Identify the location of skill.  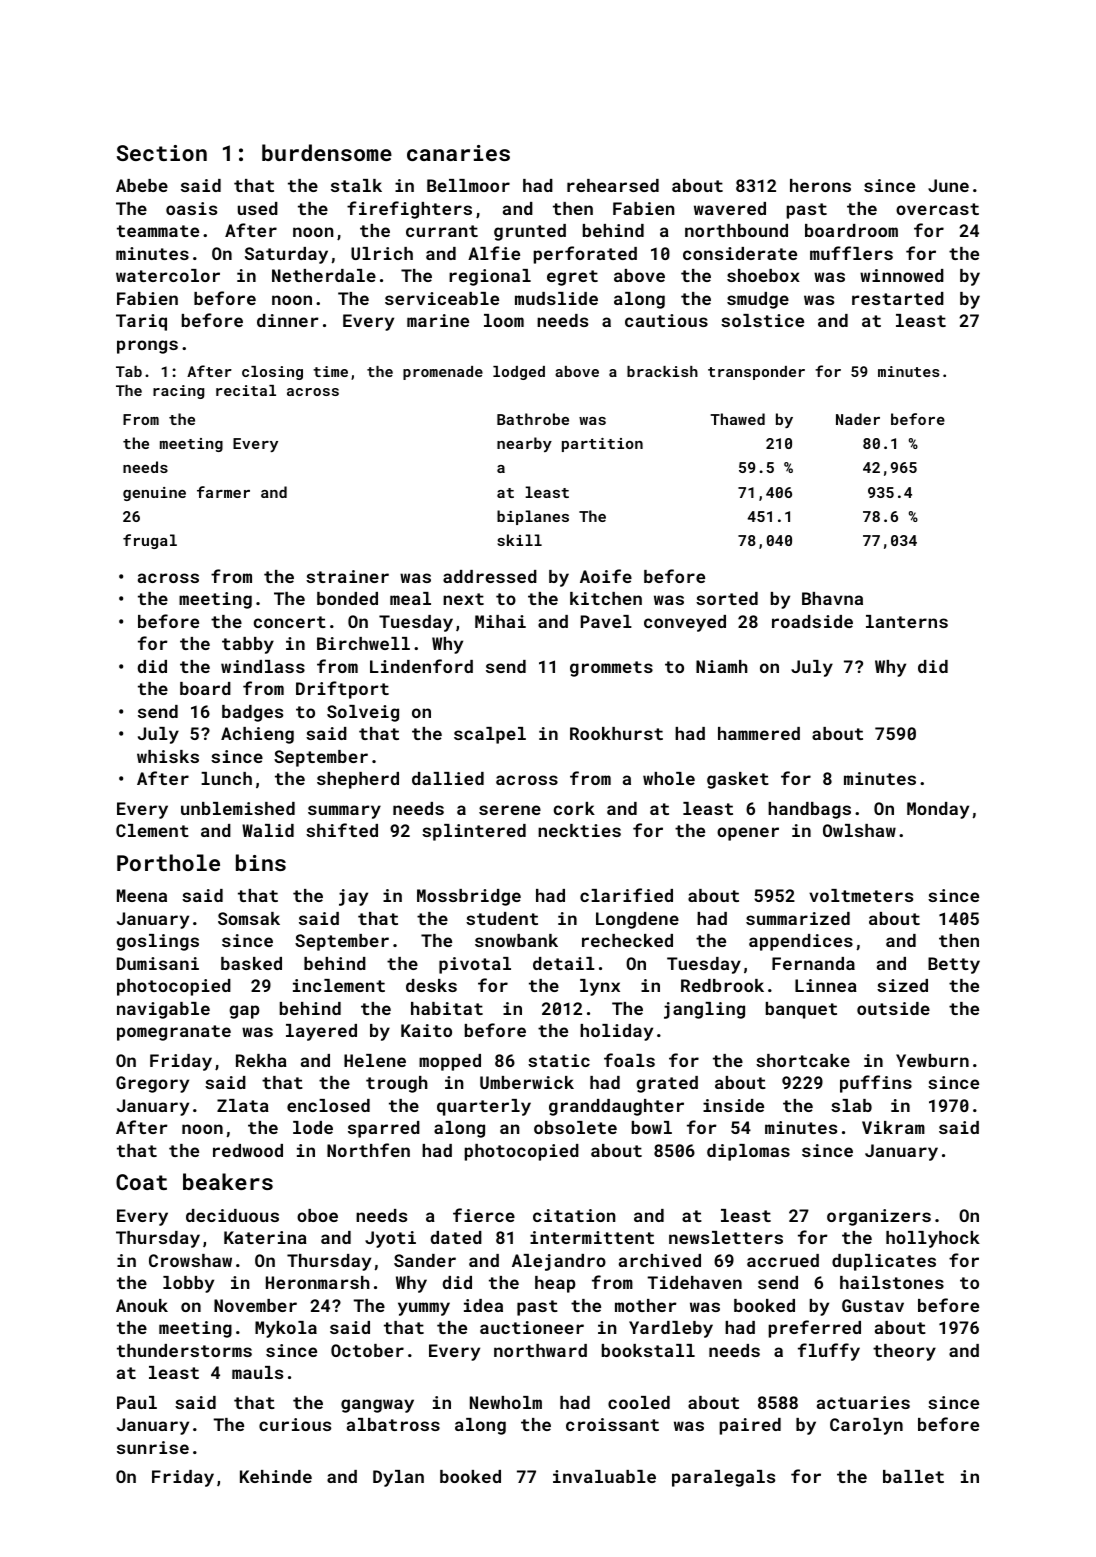
(519, 540).
